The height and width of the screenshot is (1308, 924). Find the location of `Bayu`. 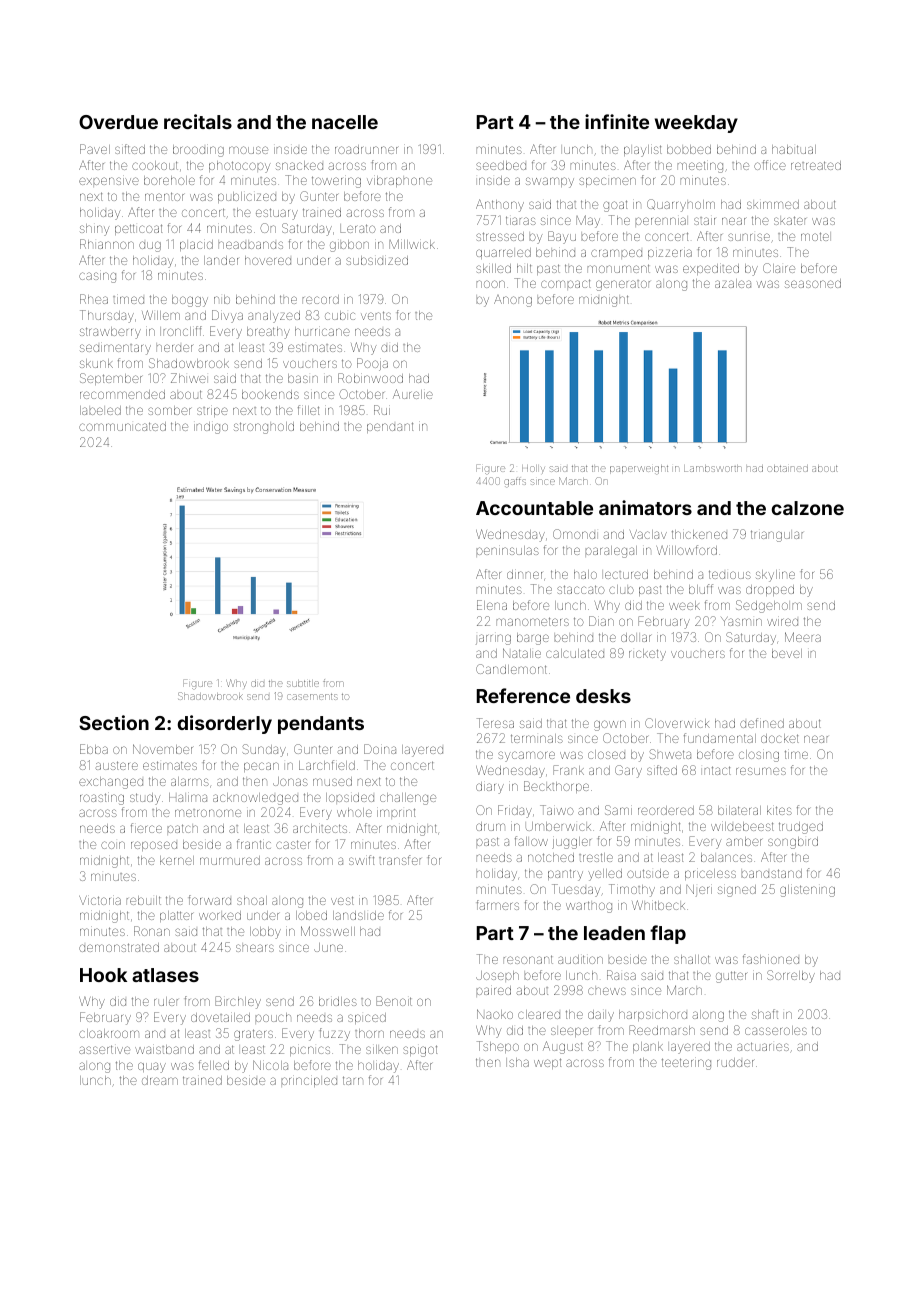

Bayu is located at coordinates (562, 237).
